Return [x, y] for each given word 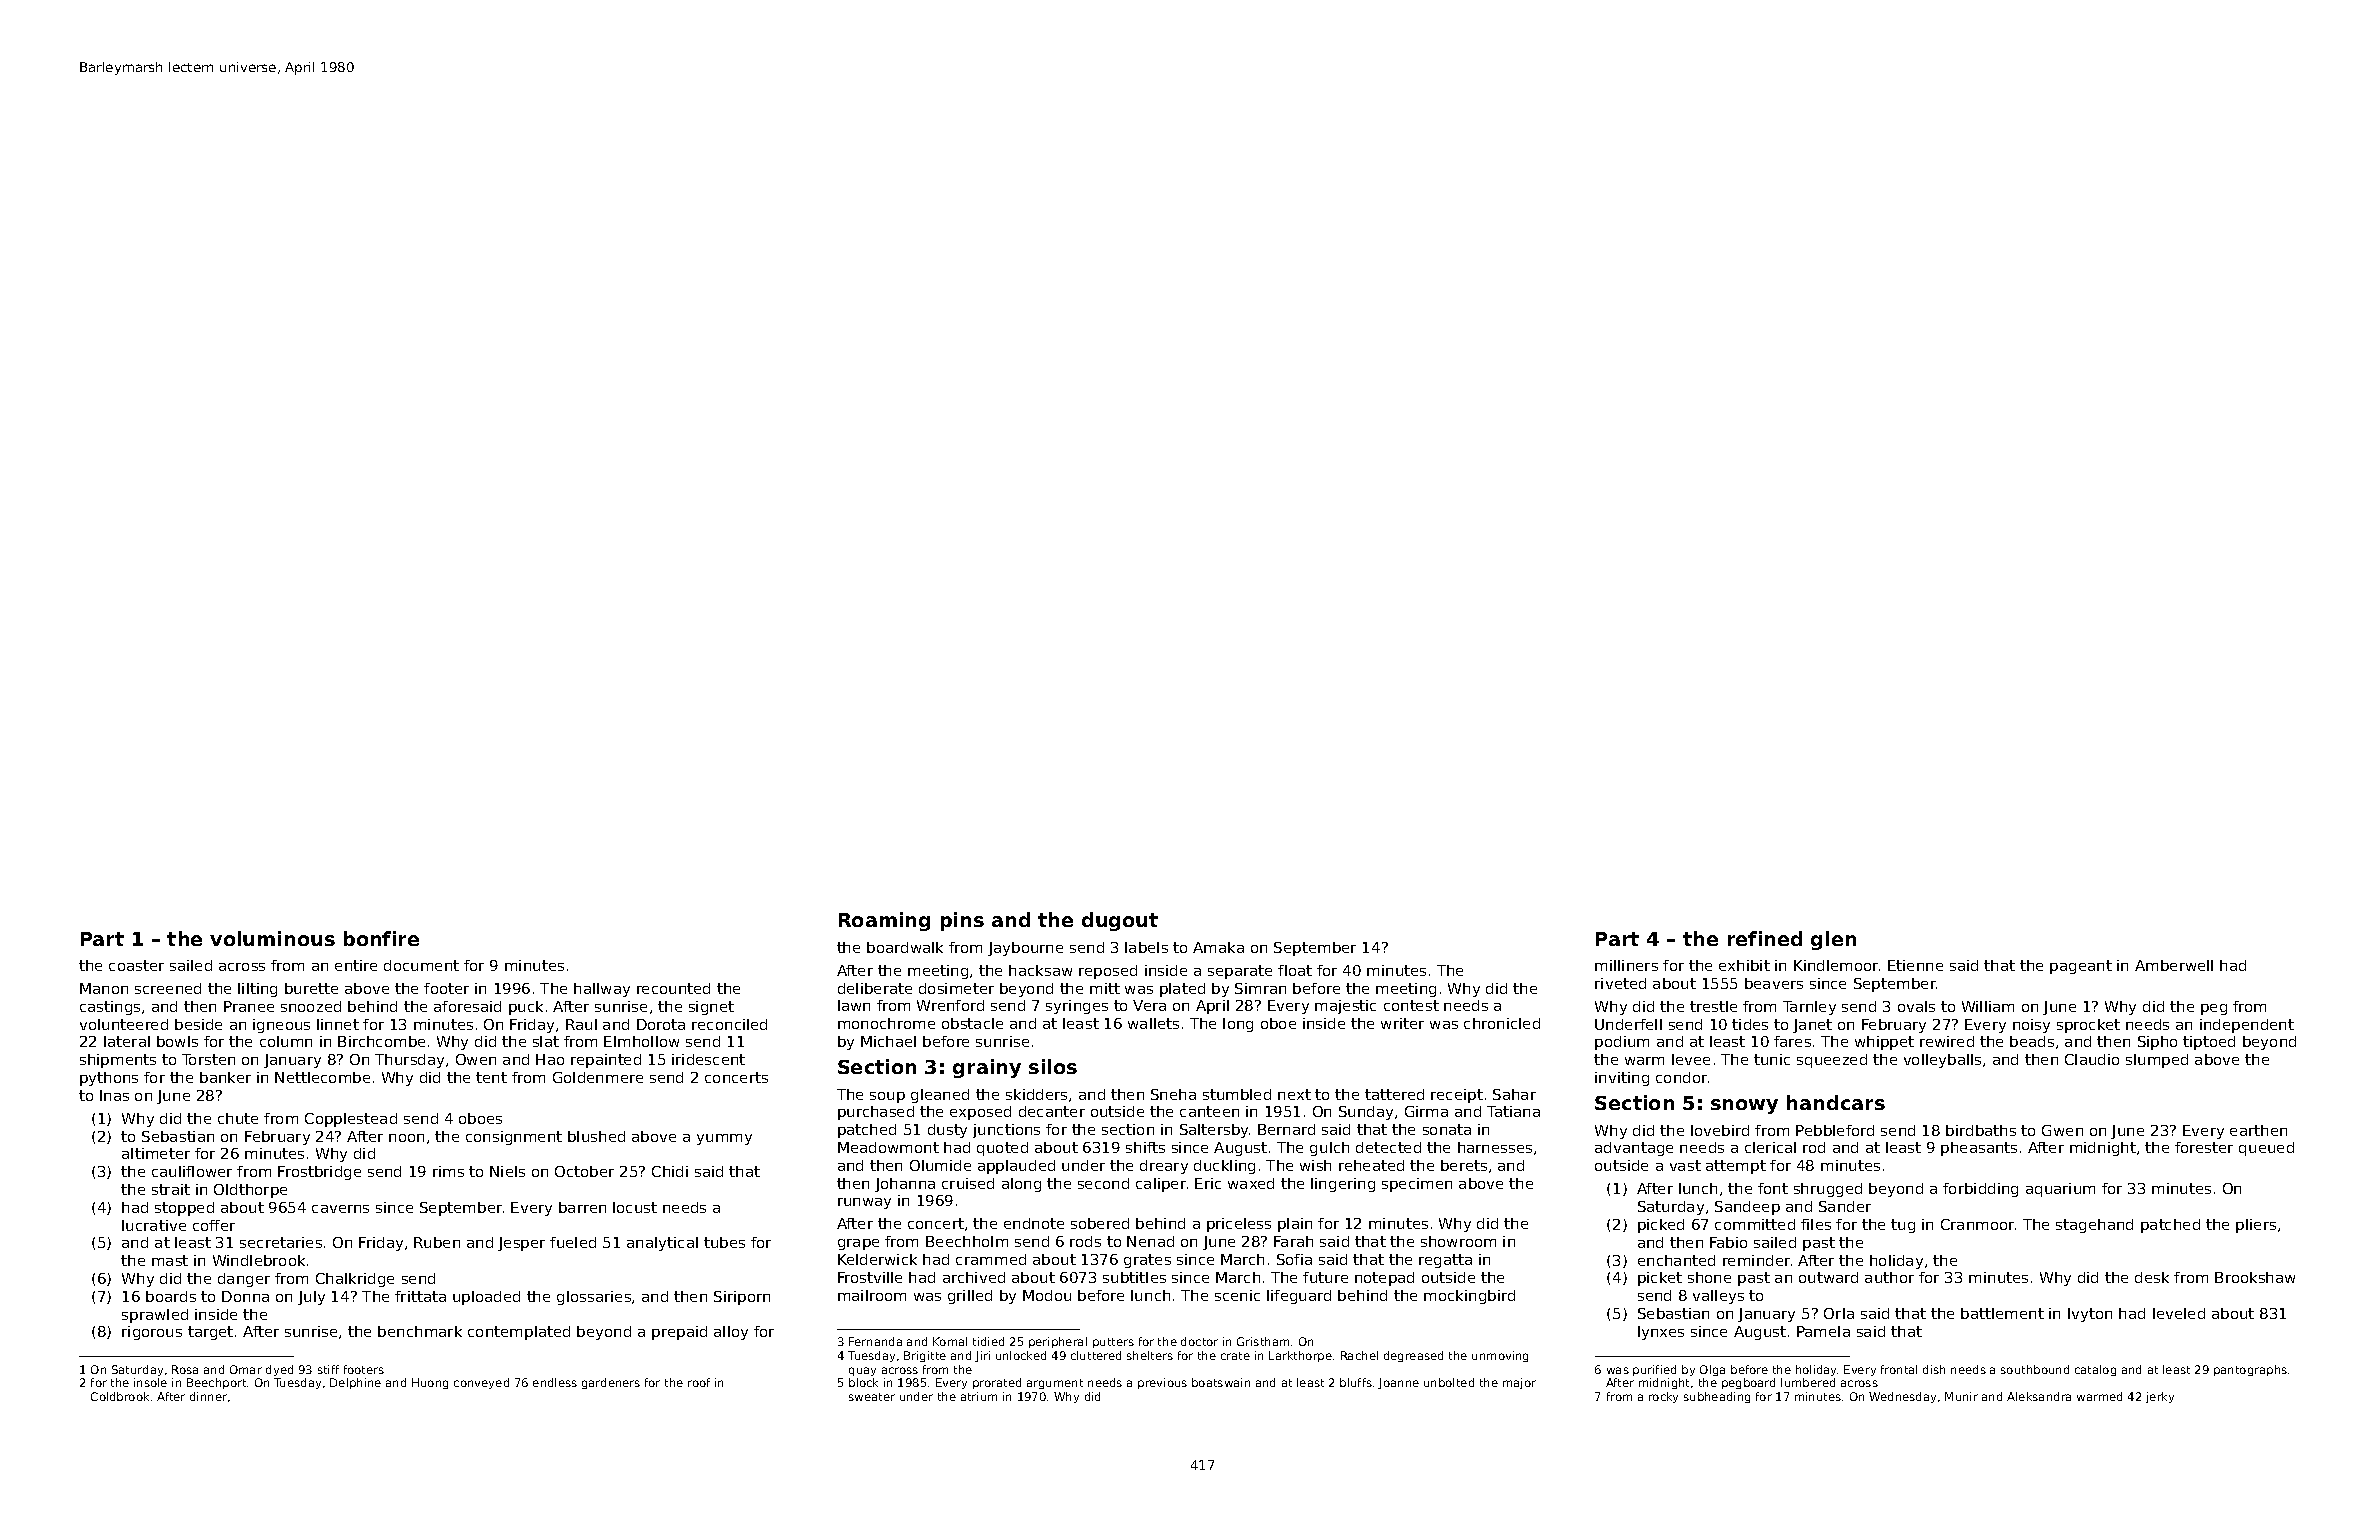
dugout [1120, 921]
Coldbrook [120, 1396]
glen [1833, 940]
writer [1402, 1023]
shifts [1145, 1147]
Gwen [2062, 1130]
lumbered [1808, 1382]
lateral [127, 1041]
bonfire [381, 938]
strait [171, 1189]
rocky [1663, 1397]
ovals [1916, 1006]
